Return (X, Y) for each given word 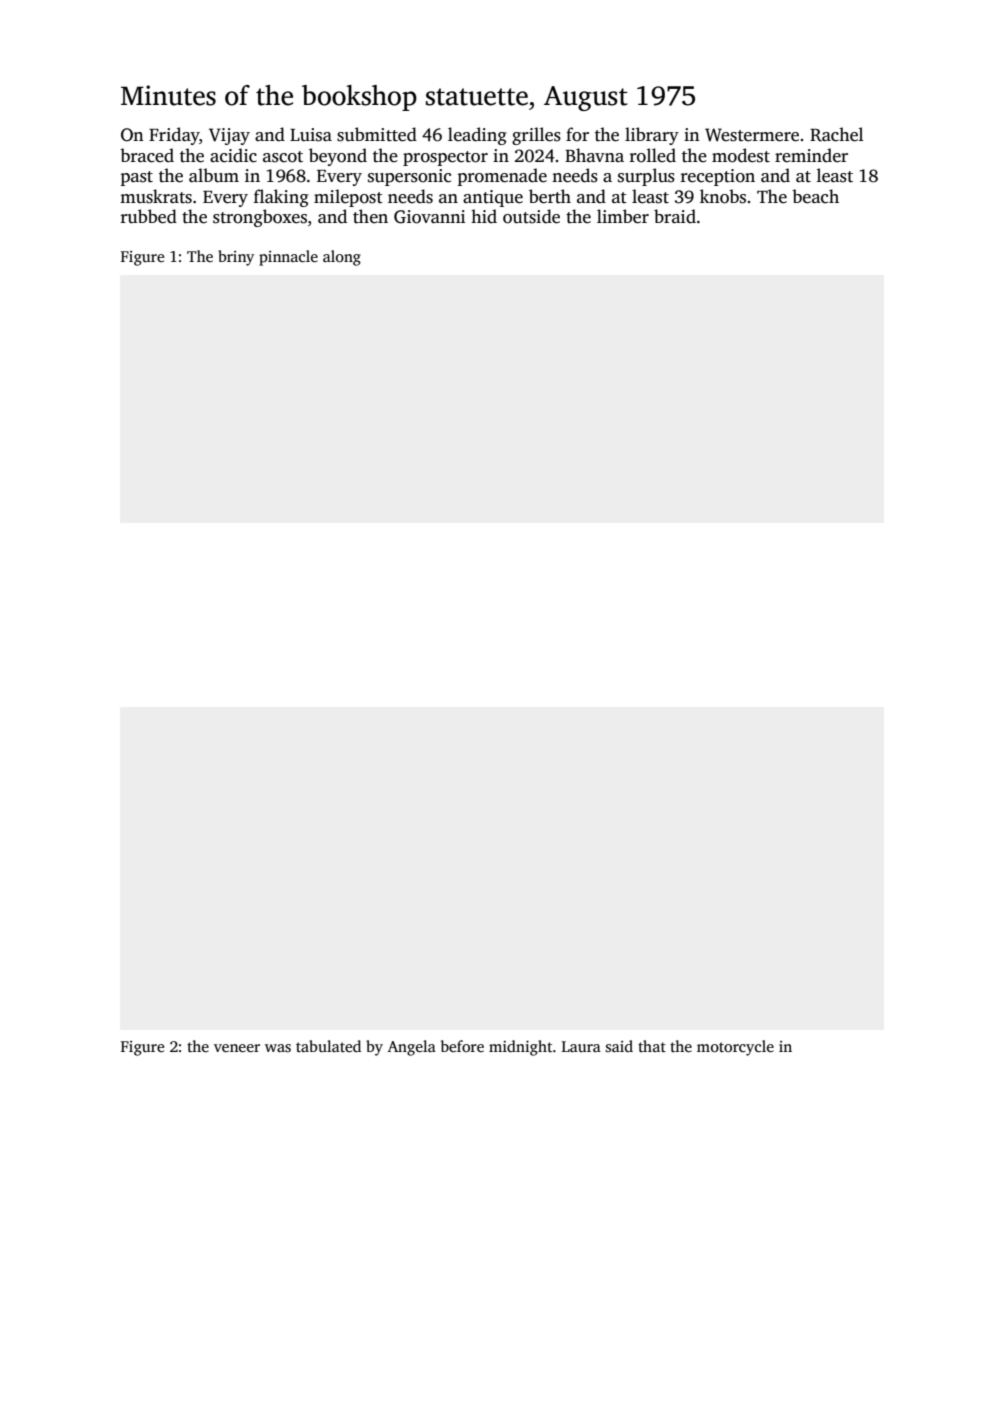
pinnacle (288, 258)
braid (675, 216)
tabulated (328, 1046)
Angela (412, 1048)
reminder (811, 155)
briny (236, 258)
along (342, 258)
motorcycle (735, 1048)
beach (815, 196)
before (462, 1046)
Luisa (311, 135)
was (278, 1048)
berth (550, 196)
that (652, 1046)
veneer (237, 1048)
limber (623, 216)
